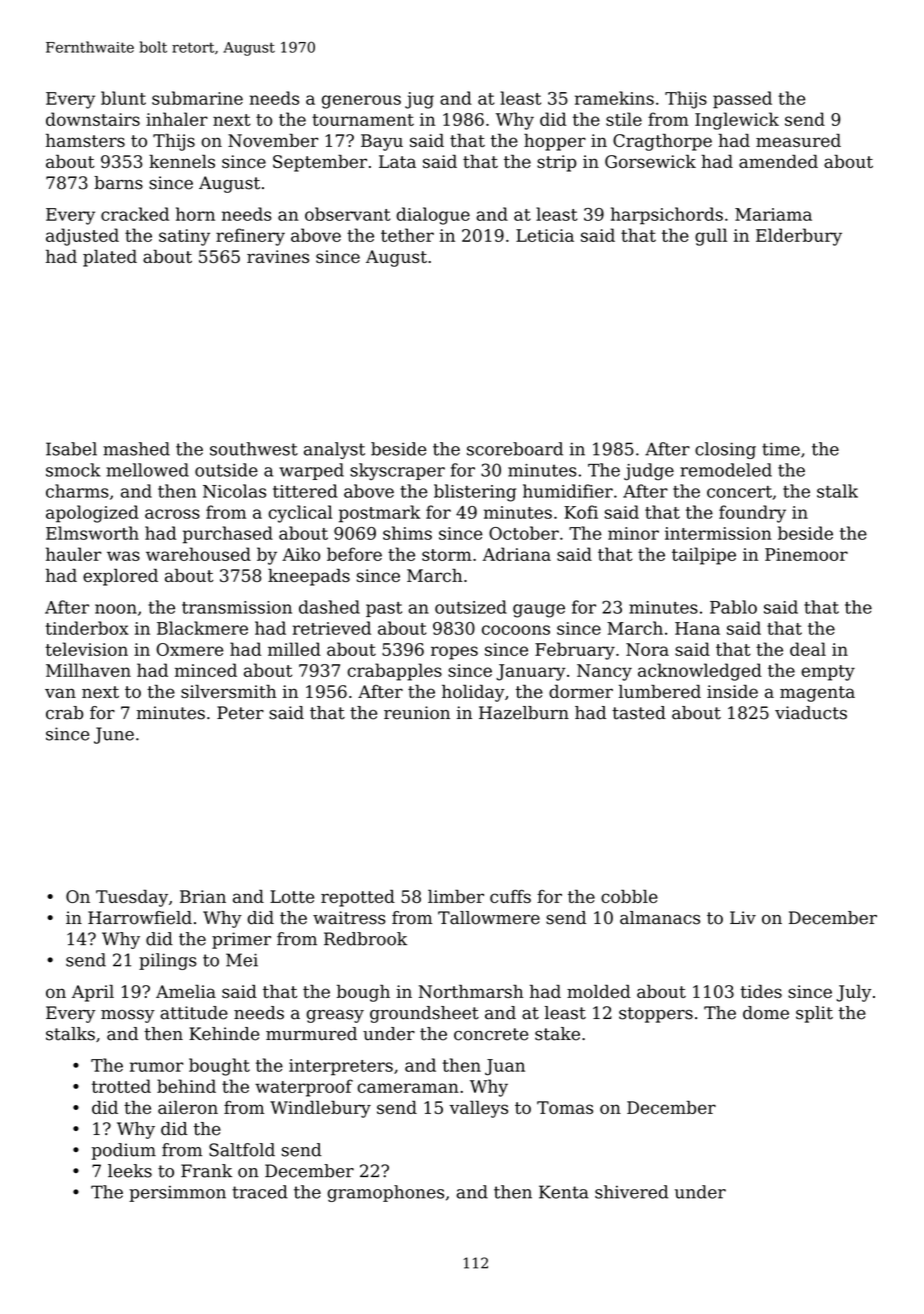 The image size is (924, 1314). I want to click on downstairs, so click(93, 119).
